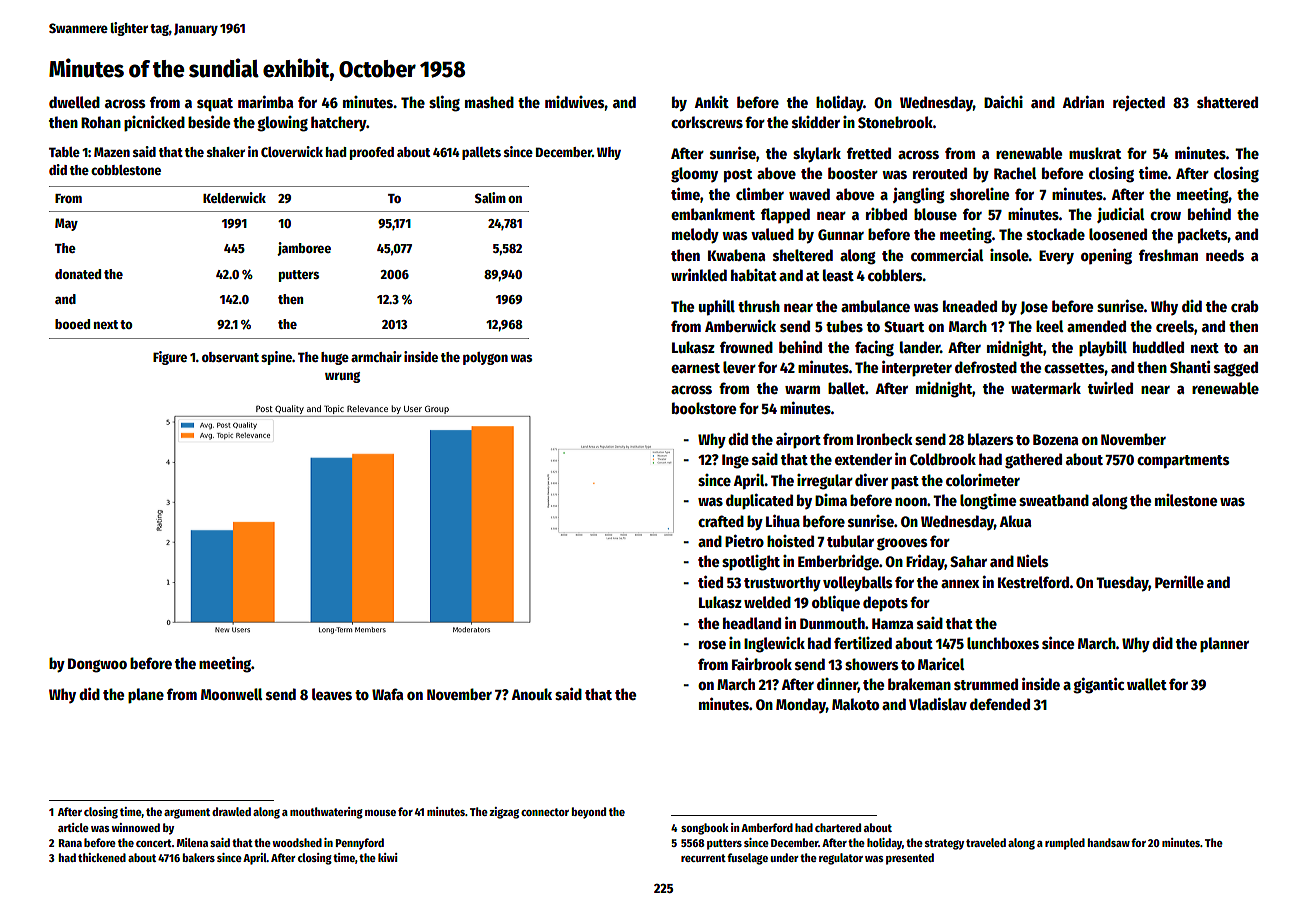 This screenshot has width=1308, height=924. What do you see at coordinates (838, 562) in the screenshot?
I see `Emberbridge` at bounding box center [838, 562].
